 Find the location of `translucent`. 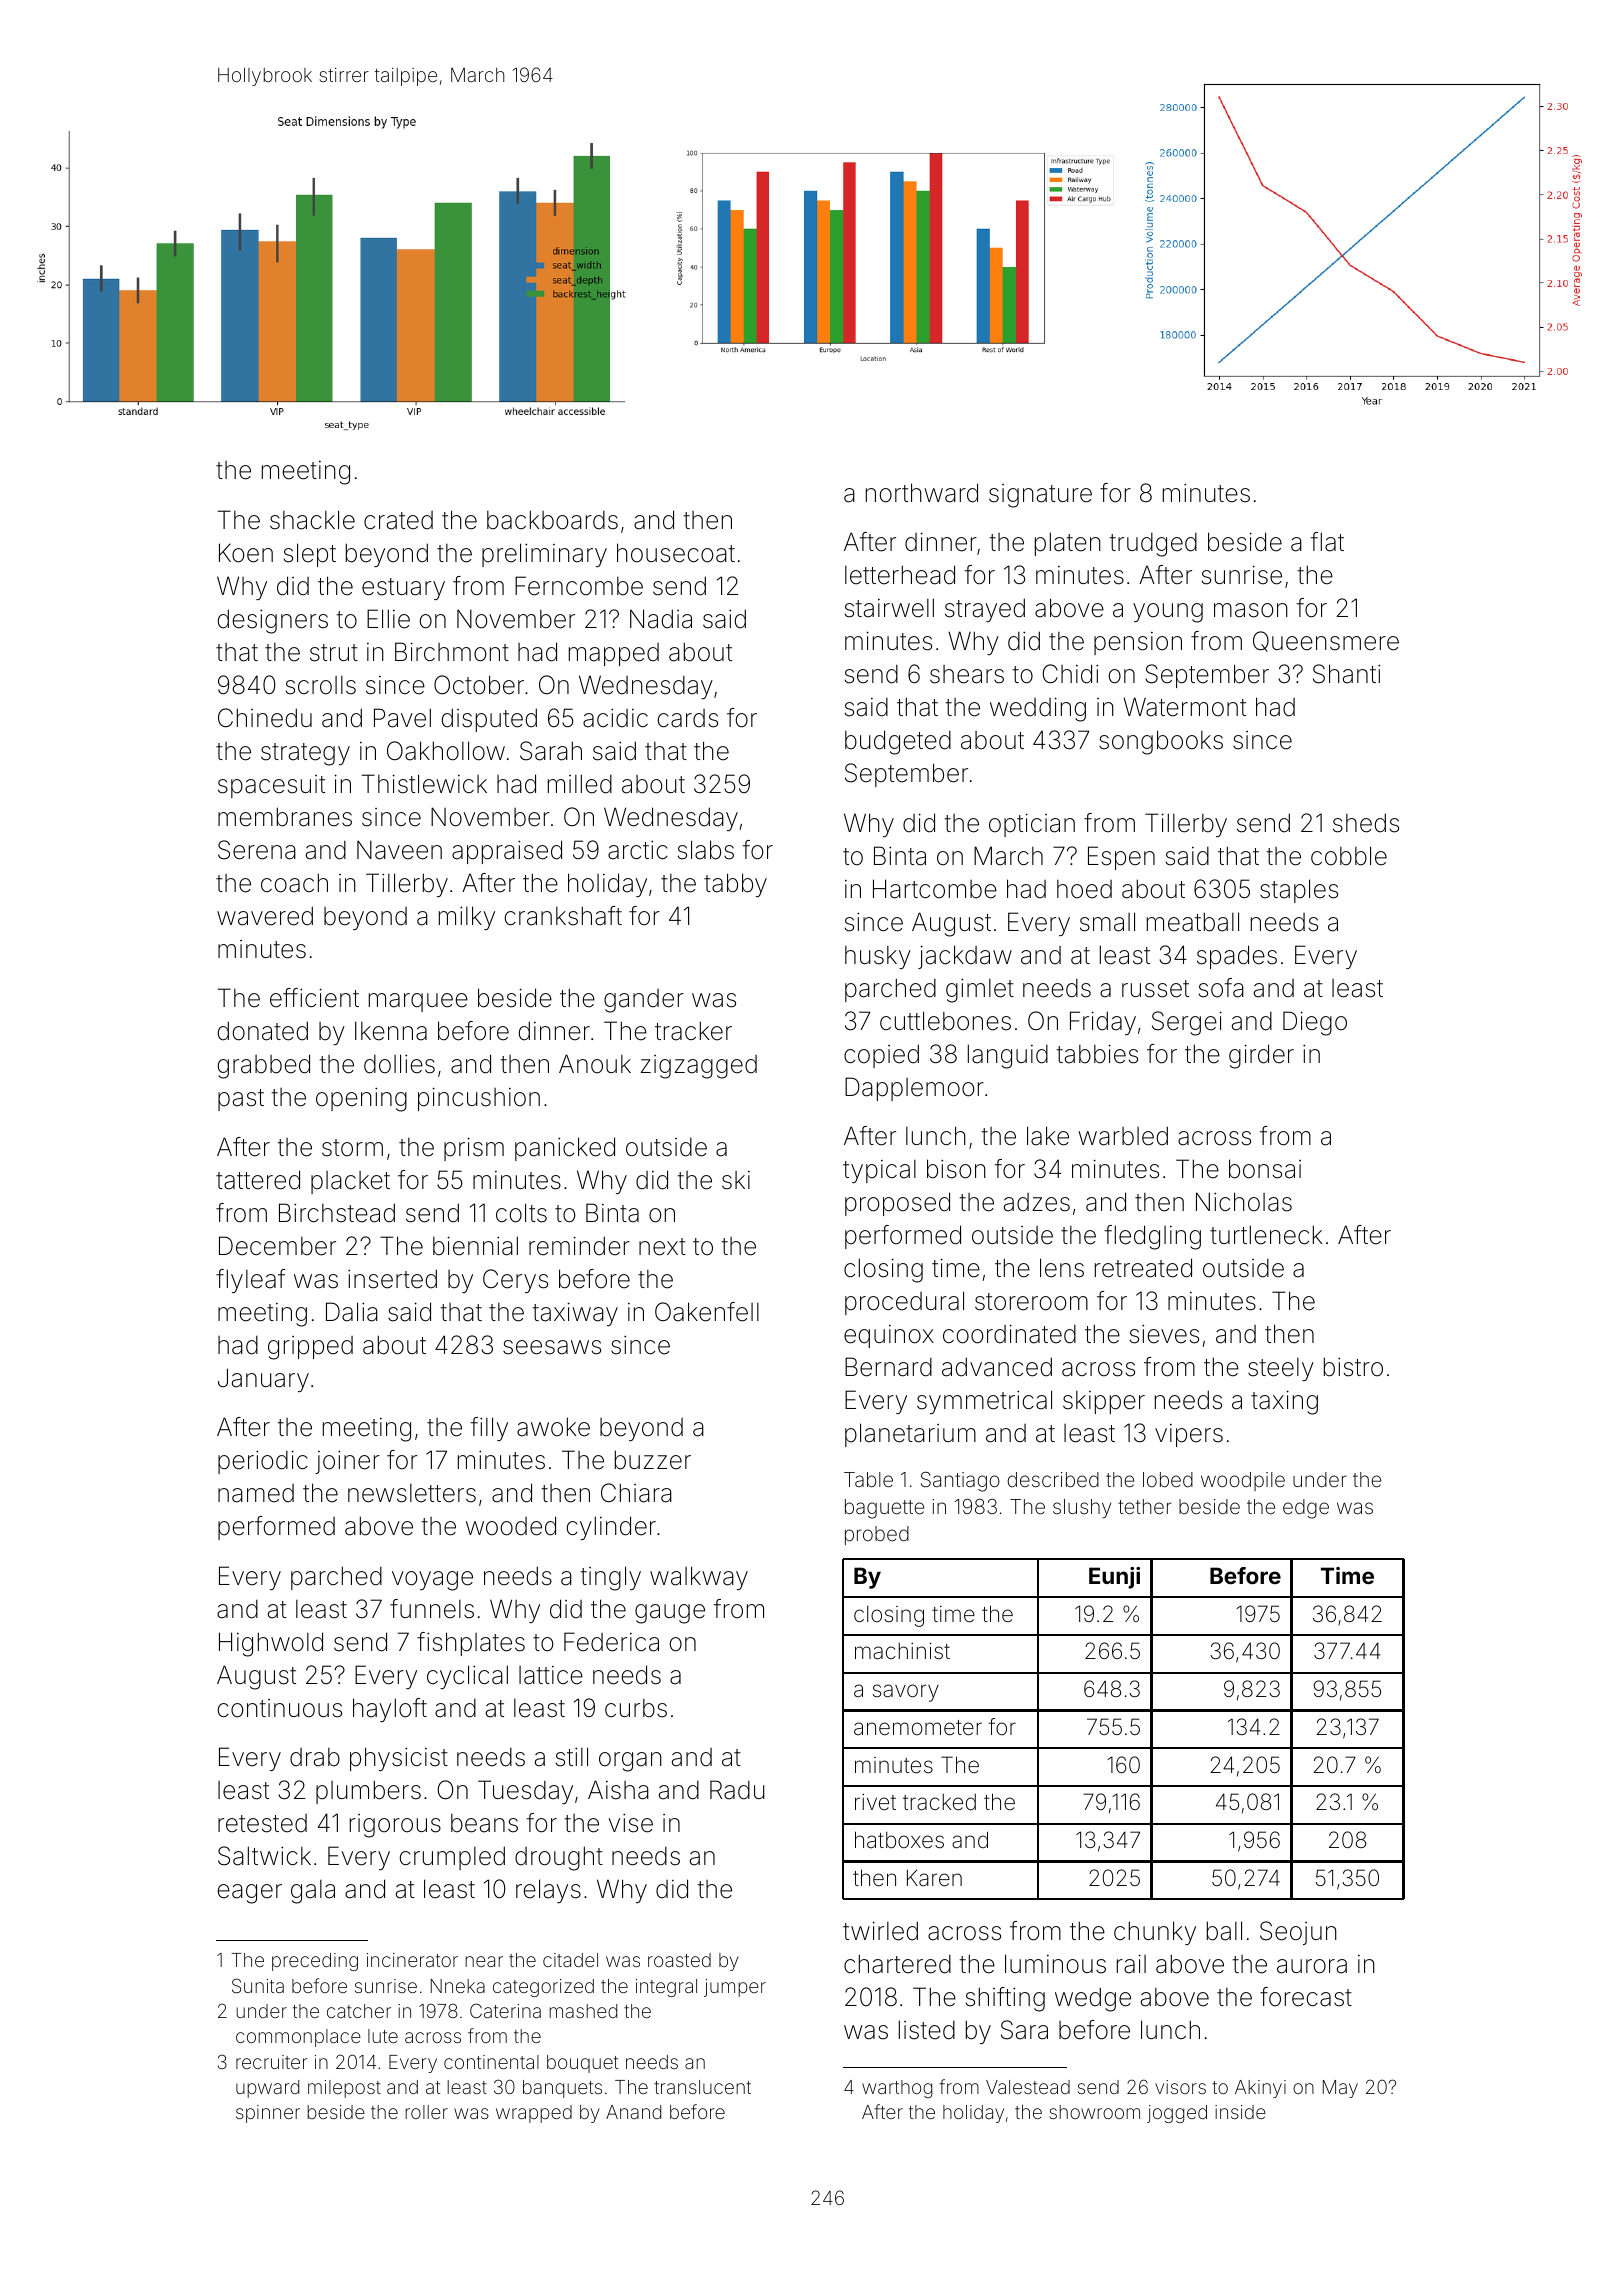

translucent is located at coordinates (702, 2087).
